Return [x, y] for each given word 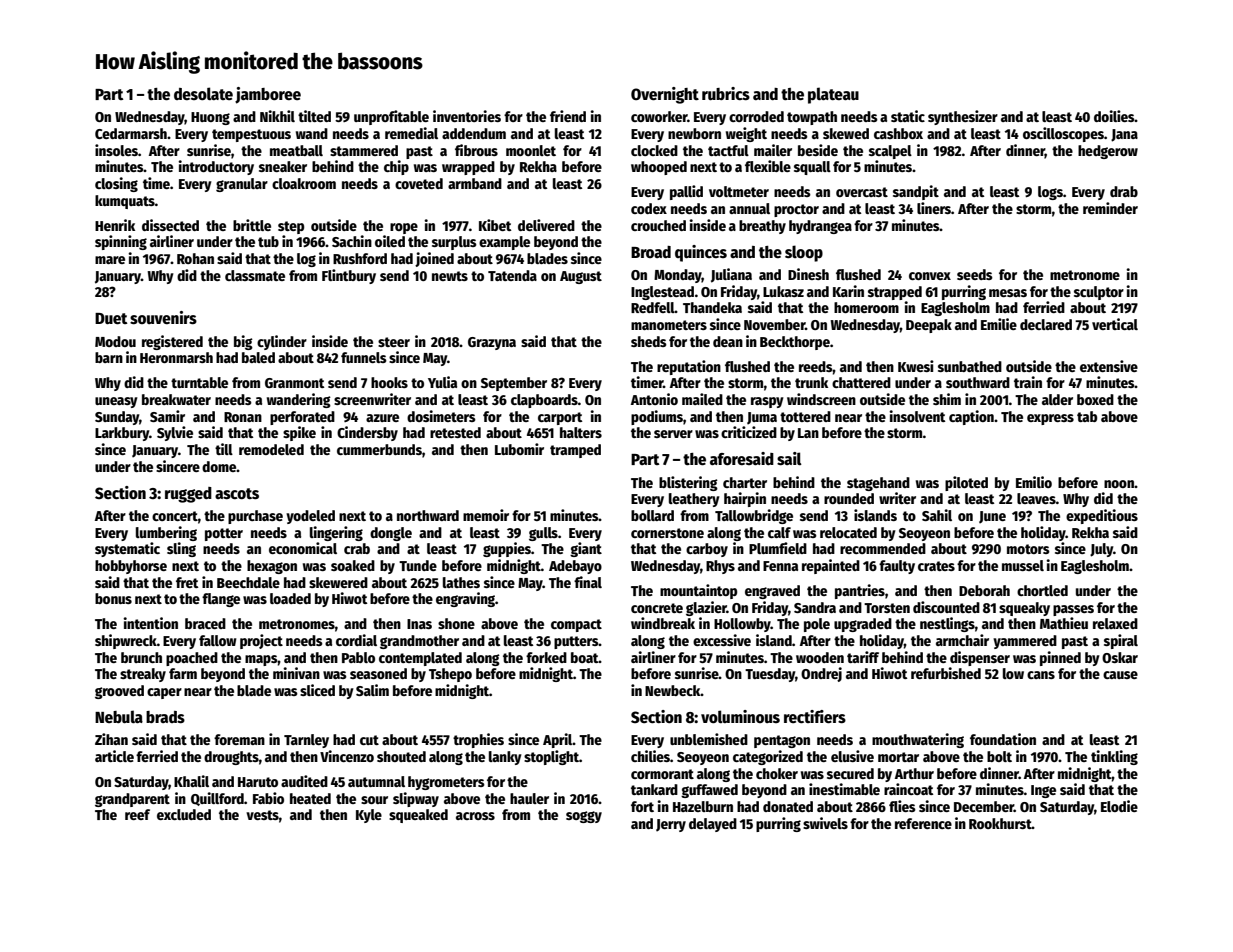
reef [137, 814]
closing [116, 184]
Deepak [929, 326]
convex [930, 276]
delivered [546, 225]
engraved [772, 592]
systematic [127, 549]
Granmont [294, 383]
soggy [584, 817]
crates [936, 566]
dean [728, 341]
